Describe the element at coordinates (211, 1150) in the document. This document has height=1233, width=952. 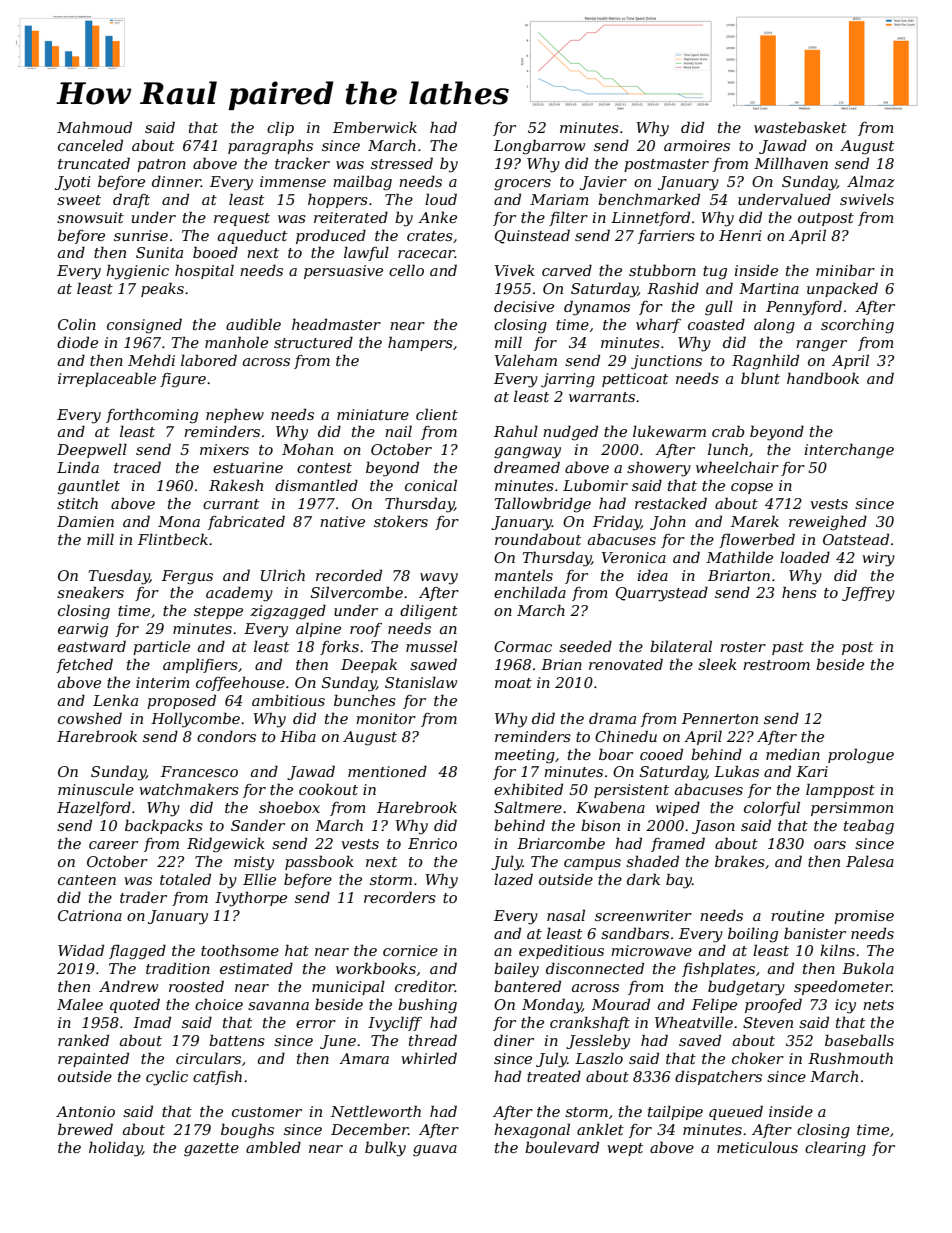
I see `gazette` at that location.
